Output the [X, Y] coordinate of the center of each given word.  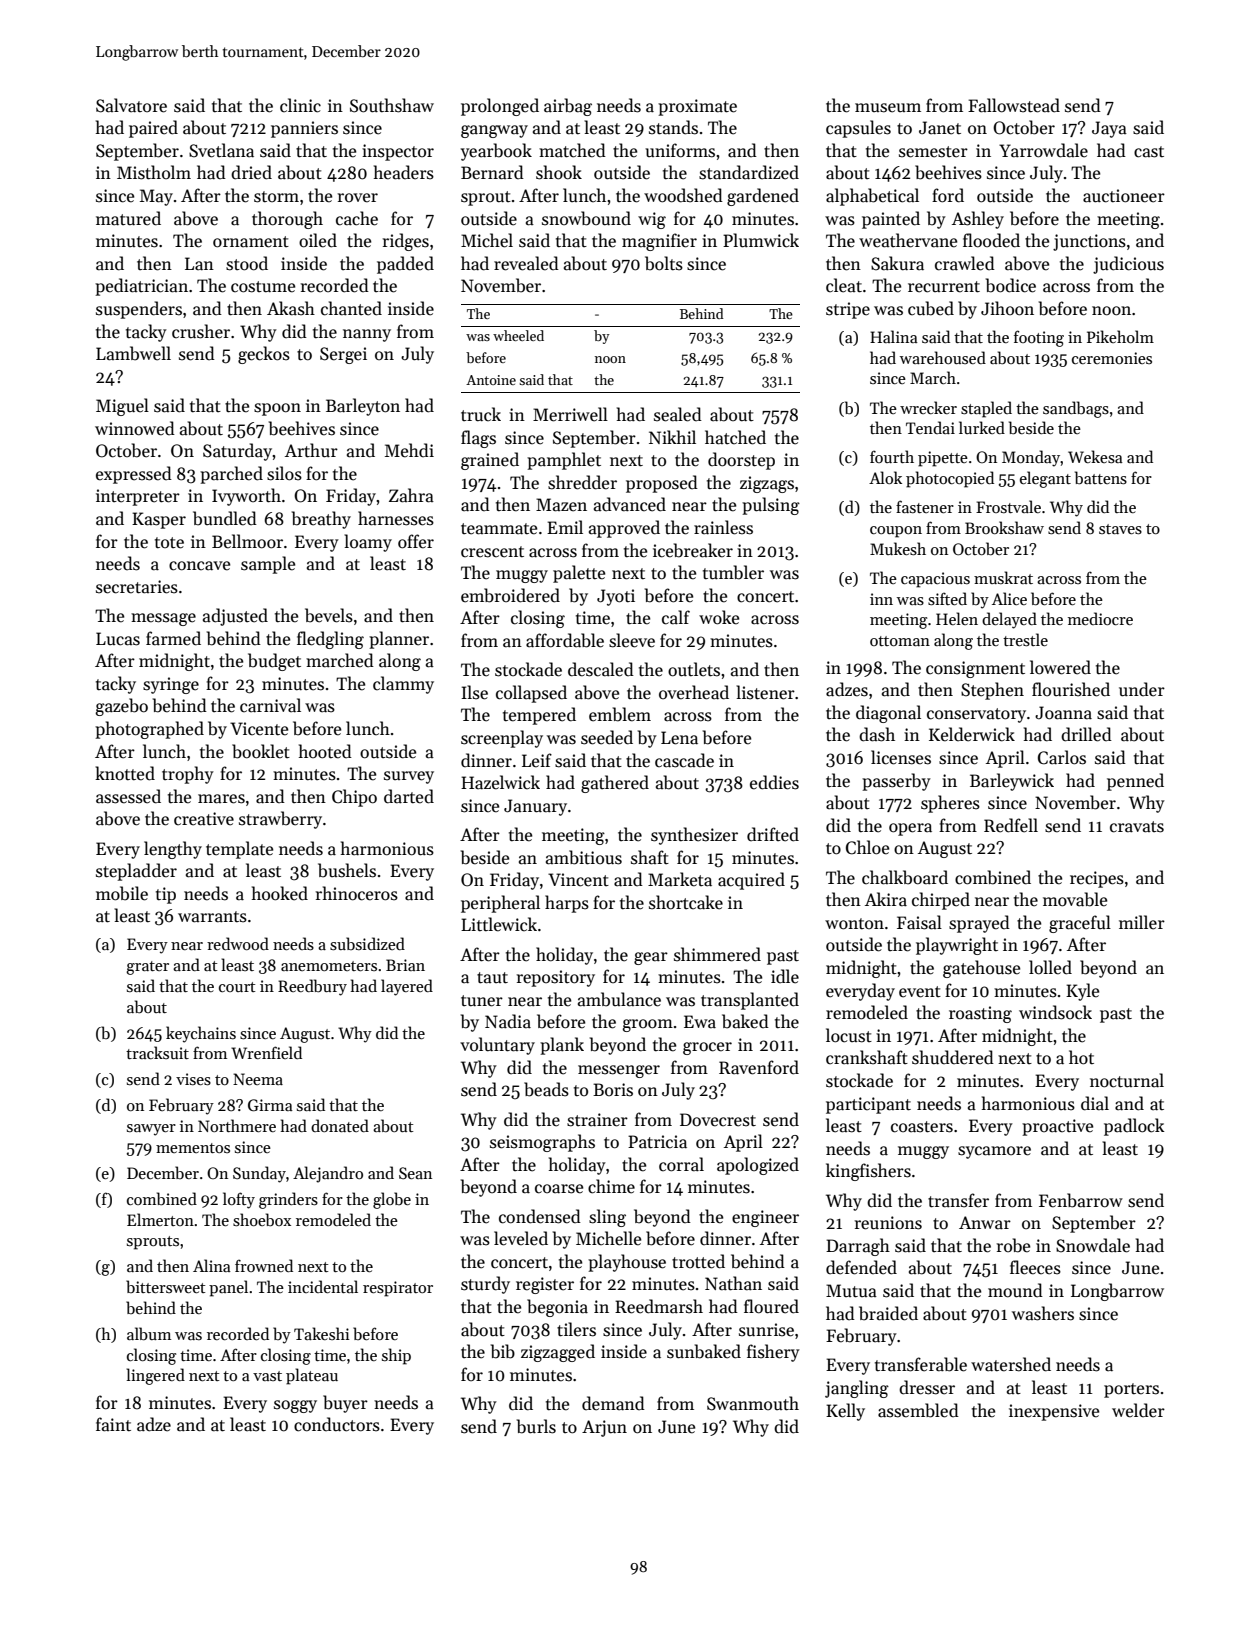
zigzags [767, 484]
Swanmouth [753, 1403]
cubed [931, 308]
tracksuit [157, 1052]
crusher [201, 331]
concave [199, 566]
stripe [848, 310]
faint [113, 1424]
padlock [1134, 1127]
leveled [521, 1238]
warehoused [943, 357]
